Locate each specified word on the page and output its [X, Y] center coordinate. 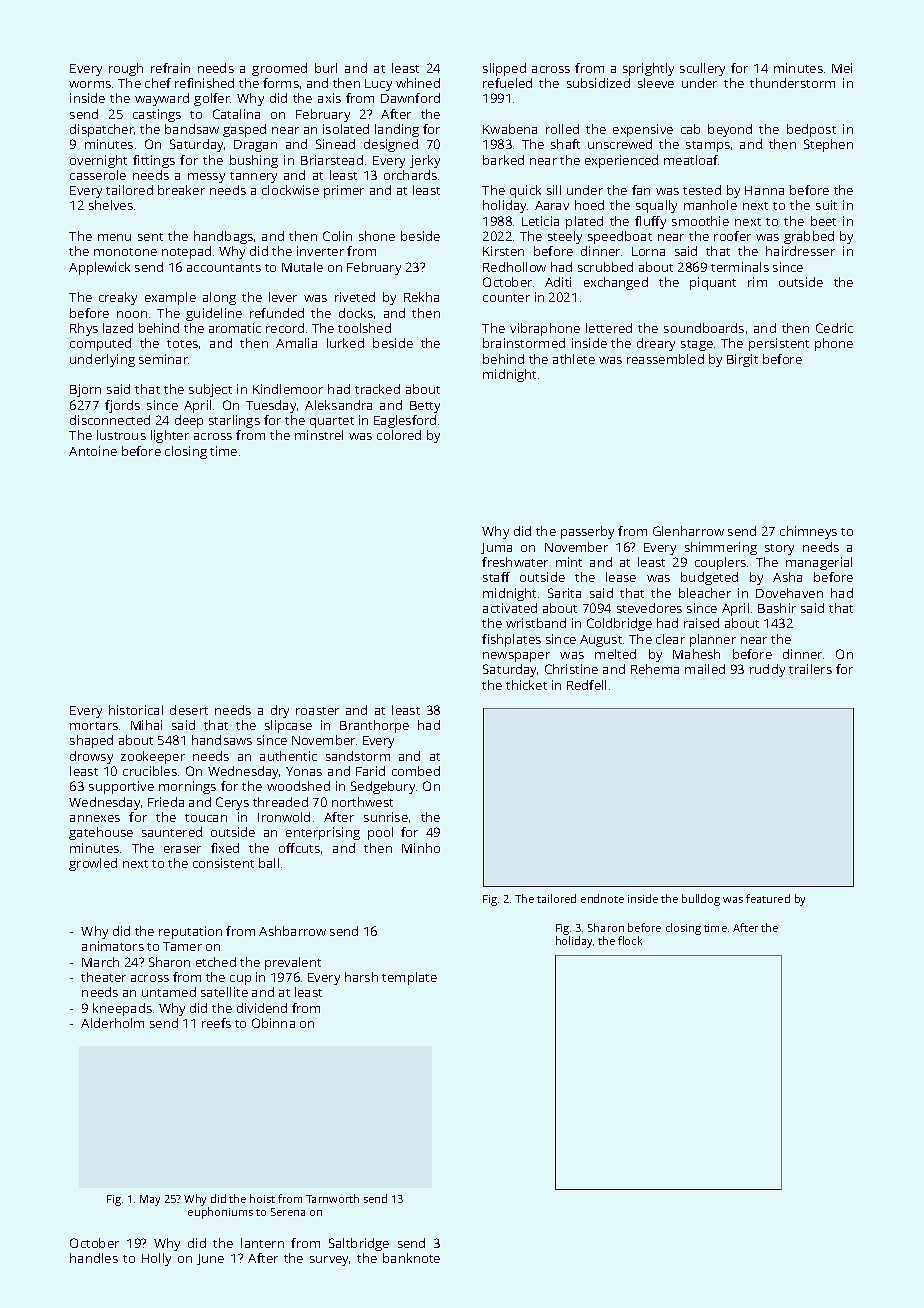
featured [768, 898]
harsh [361, 977]
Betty [425, 407]
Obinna [273, 1023]
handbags [223, 237]
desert [189, 710]
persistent [779, 344]
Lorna [648, 251]
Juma [496, 548]
